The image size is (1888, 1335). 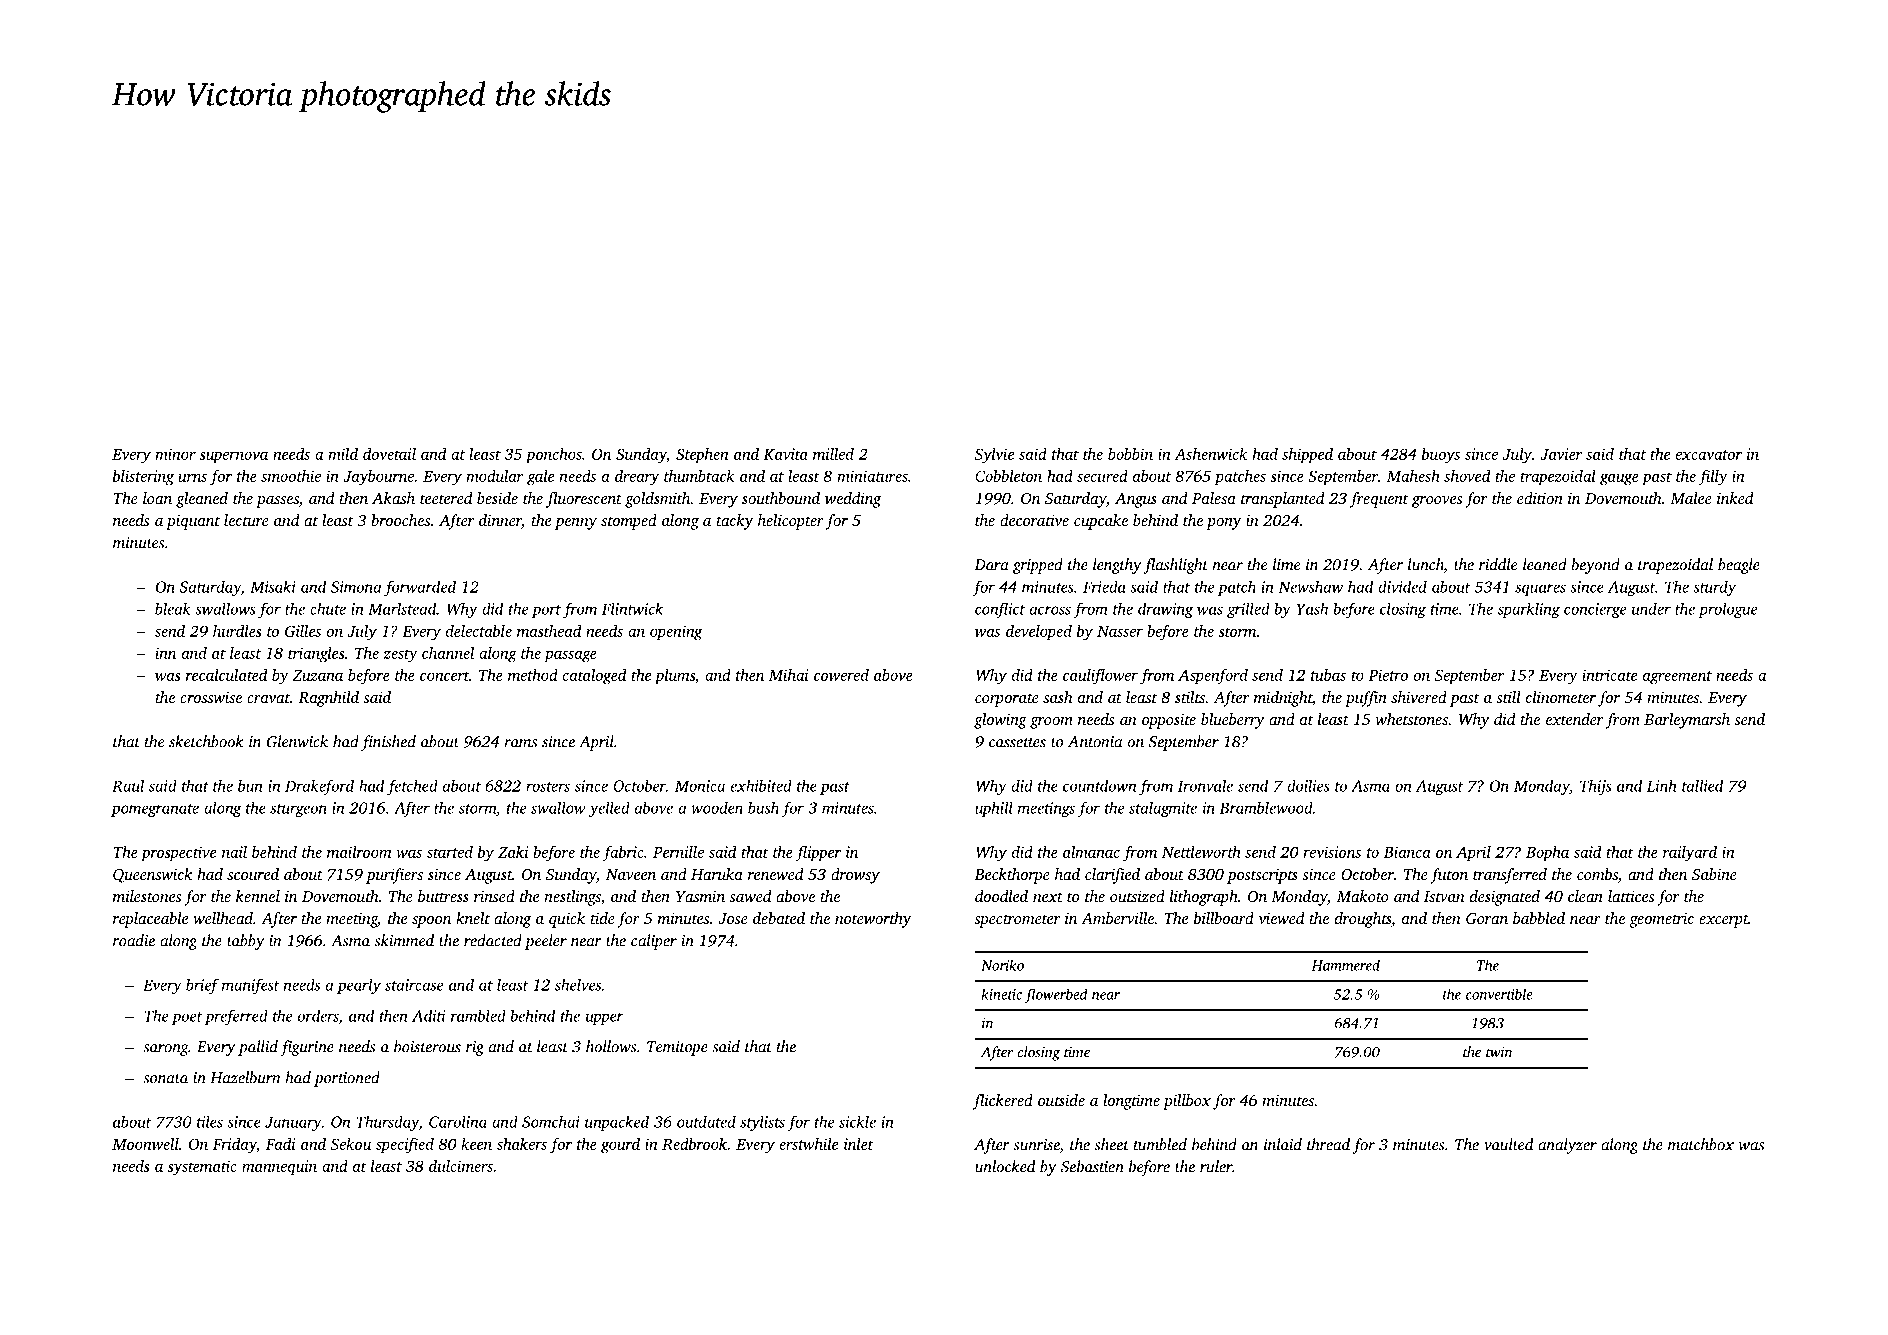 I want to click on Temitope, so click(x=677, y=1048).
